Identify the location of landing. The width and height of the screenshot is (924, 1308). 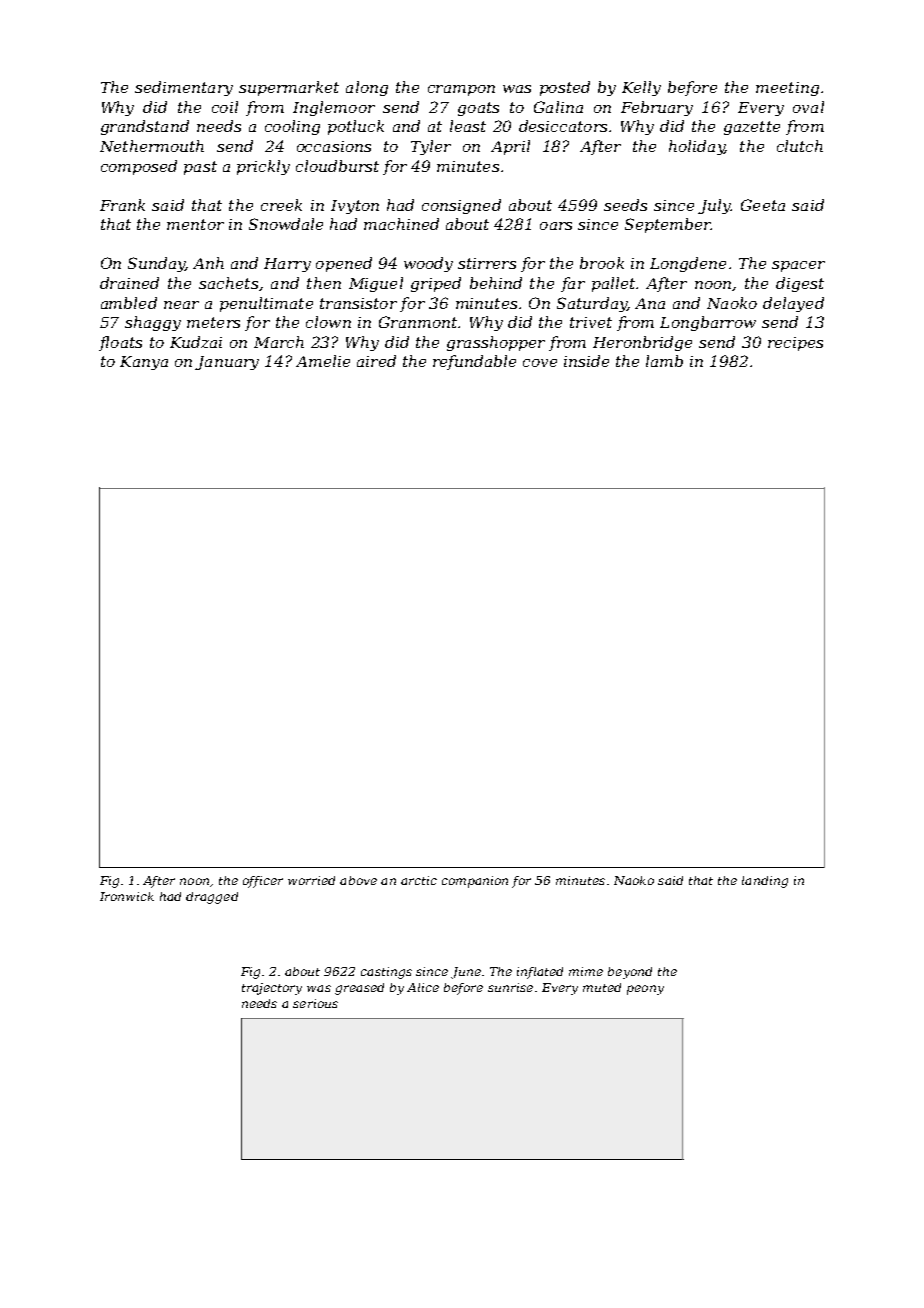
(765, 882).
